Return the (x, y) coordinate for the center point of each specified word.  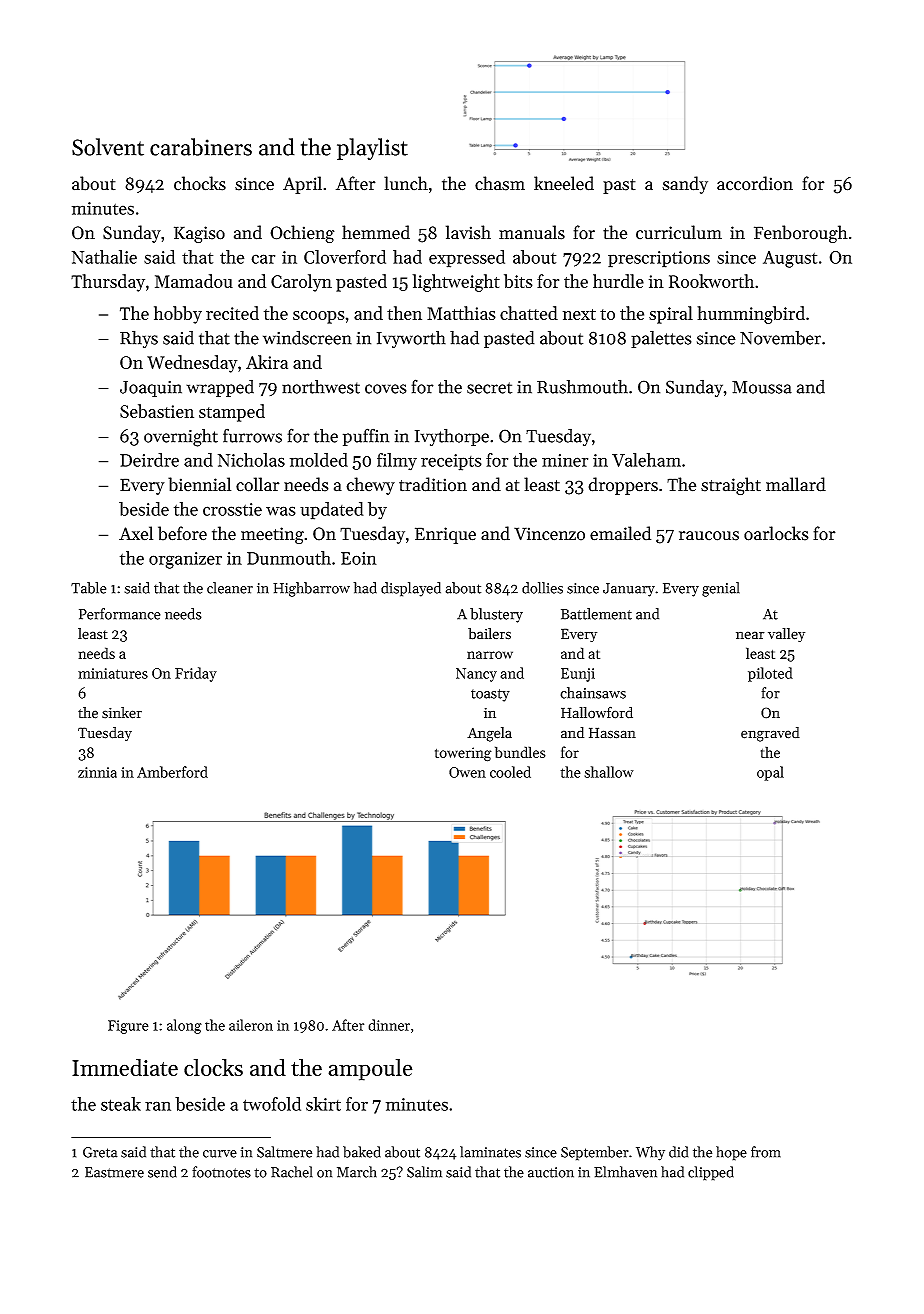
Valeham (646, 460)
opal (770, 773)
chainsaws (593, 693)
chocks (200, 183)
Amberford (172, 772)
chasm (500, 183)
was (281, 511)
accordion (755, 183)
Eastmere (114, 1172)
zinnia (97, 772)
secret (489, 388)
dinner (389, 1025)
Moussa (762, 387)
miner (565, 460)
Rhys (139, 339)
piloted (770, 674)
